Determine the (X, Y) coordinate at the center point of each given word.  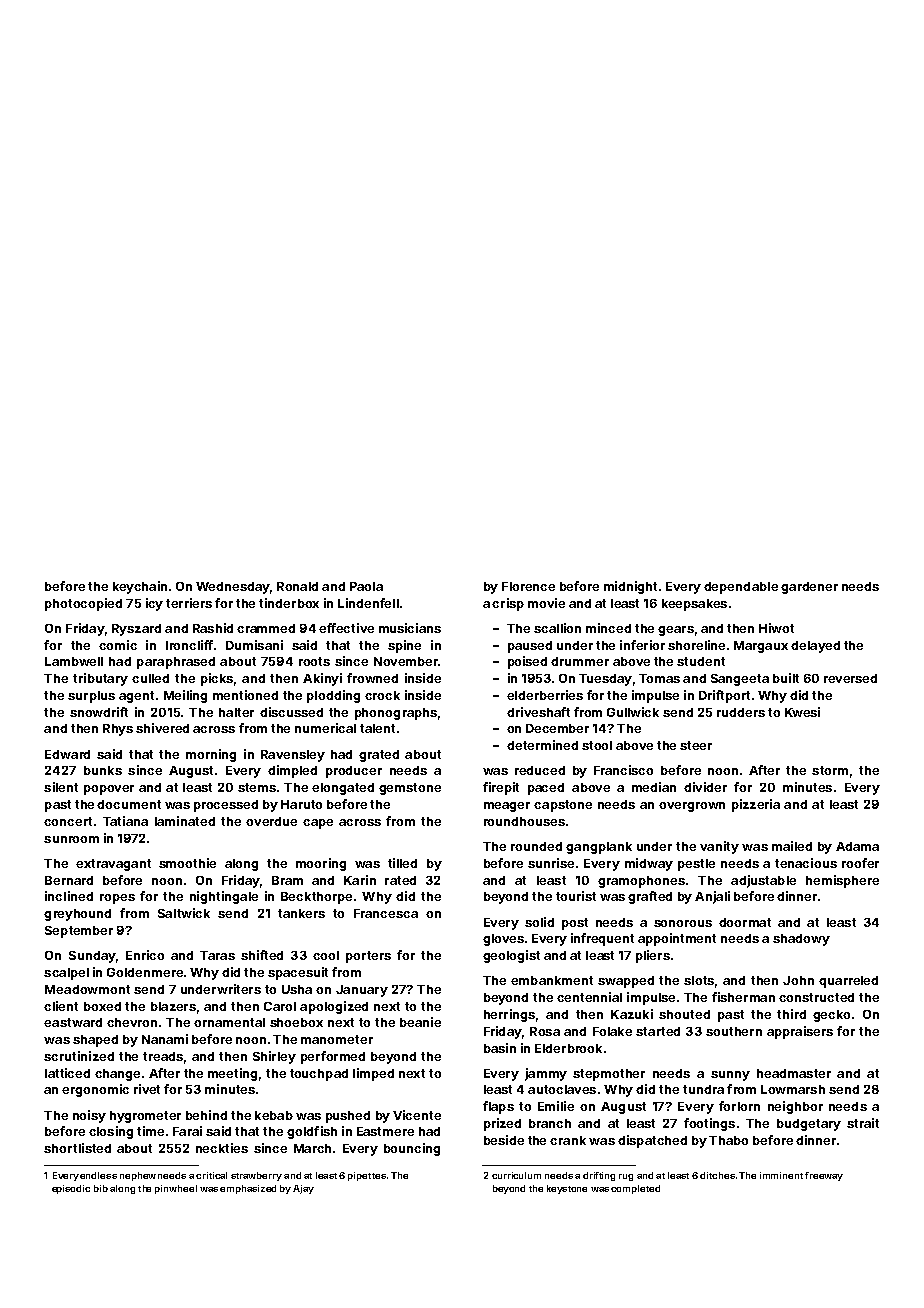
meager (507, 807)
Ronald (297, 586)
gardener (809, 588)
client (61, 1006)
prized (502, 1124)
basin (500, 1048)
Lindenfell (368, 603)
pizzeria (756, 805)
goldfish (312, 1132)
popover (109, 790)
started (658, 1031)
